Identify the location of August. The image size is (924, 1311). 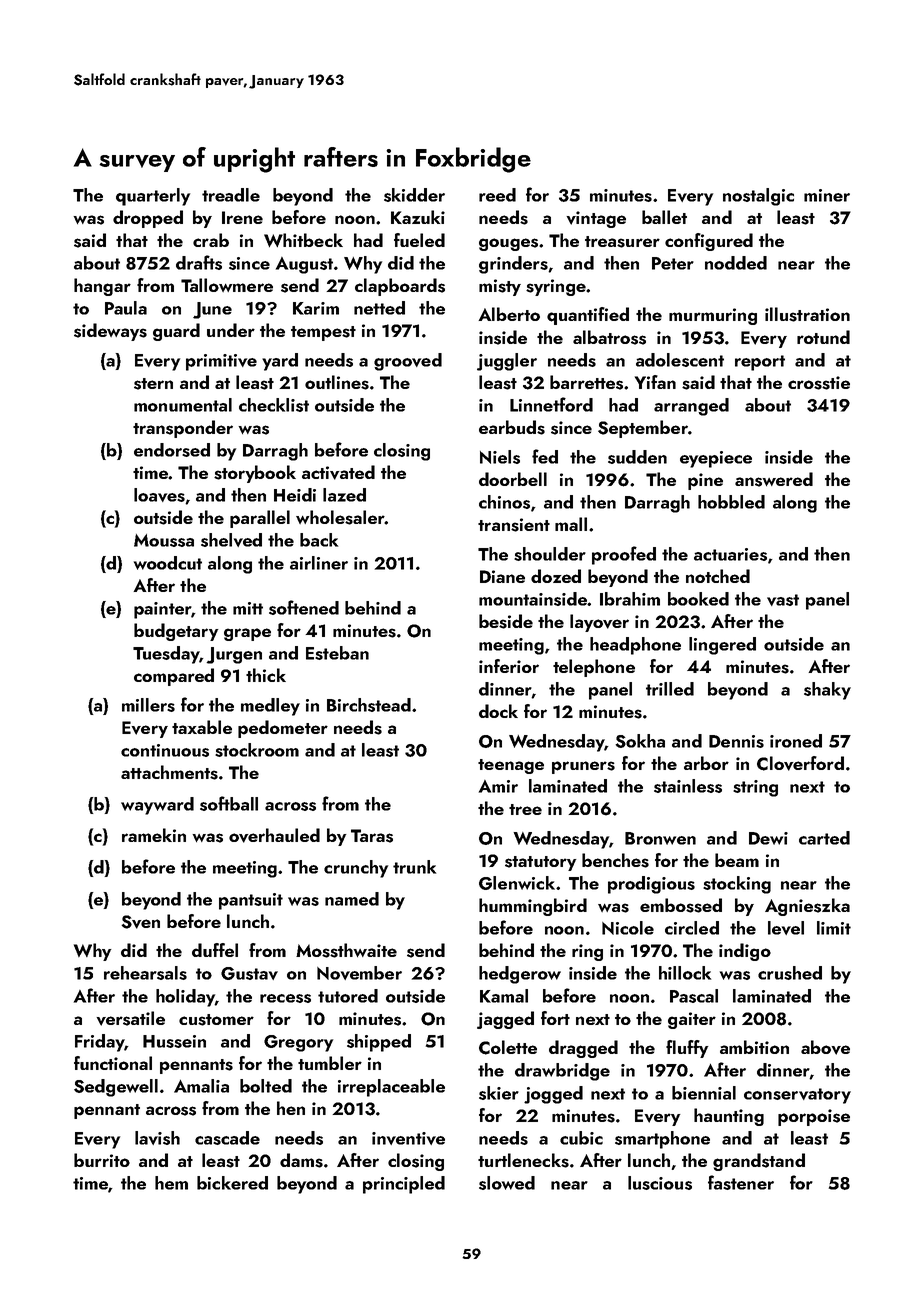
(304, 265).
